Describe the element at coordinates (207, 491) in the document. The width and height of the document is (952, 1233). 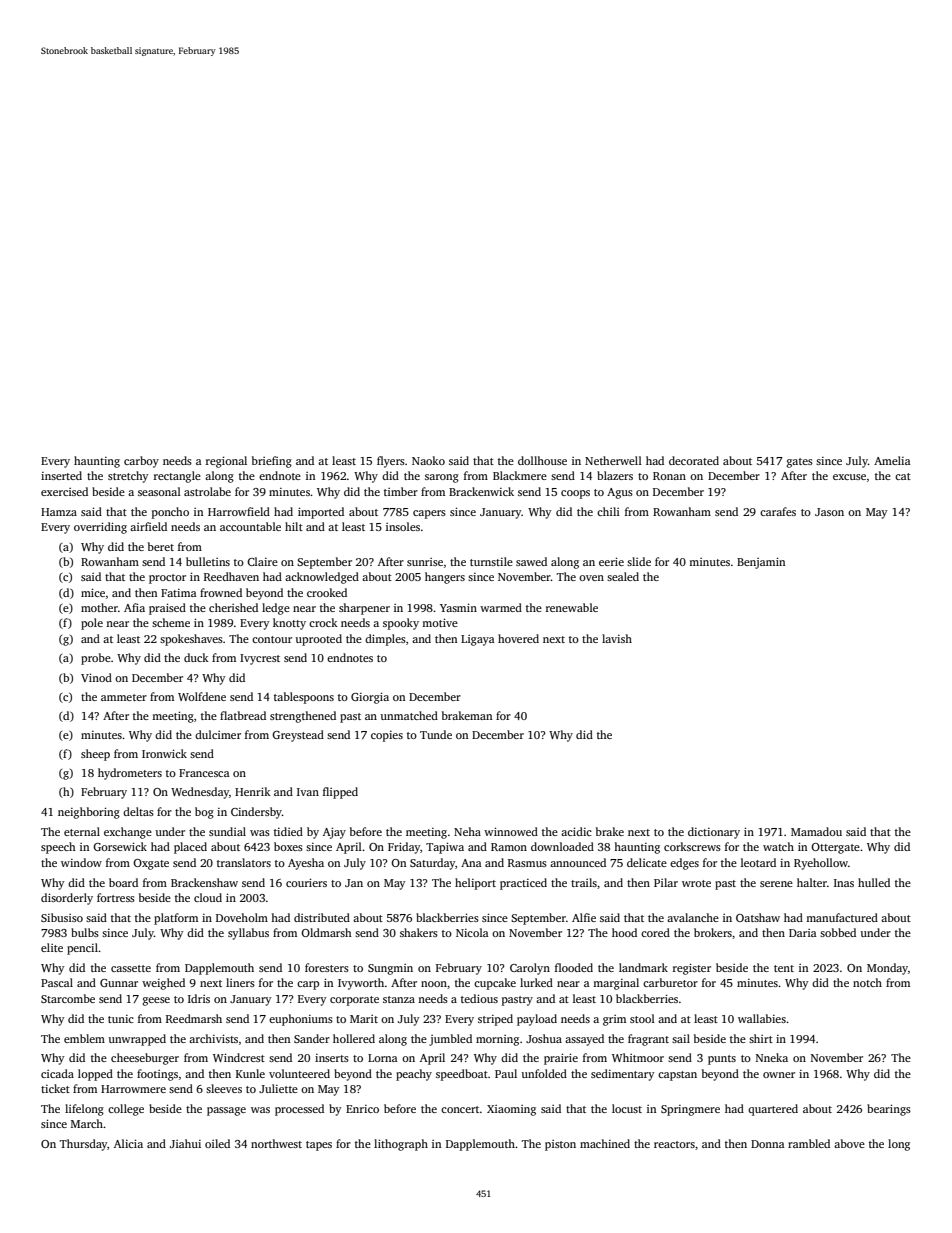
I see `astrolabe` at that location.
